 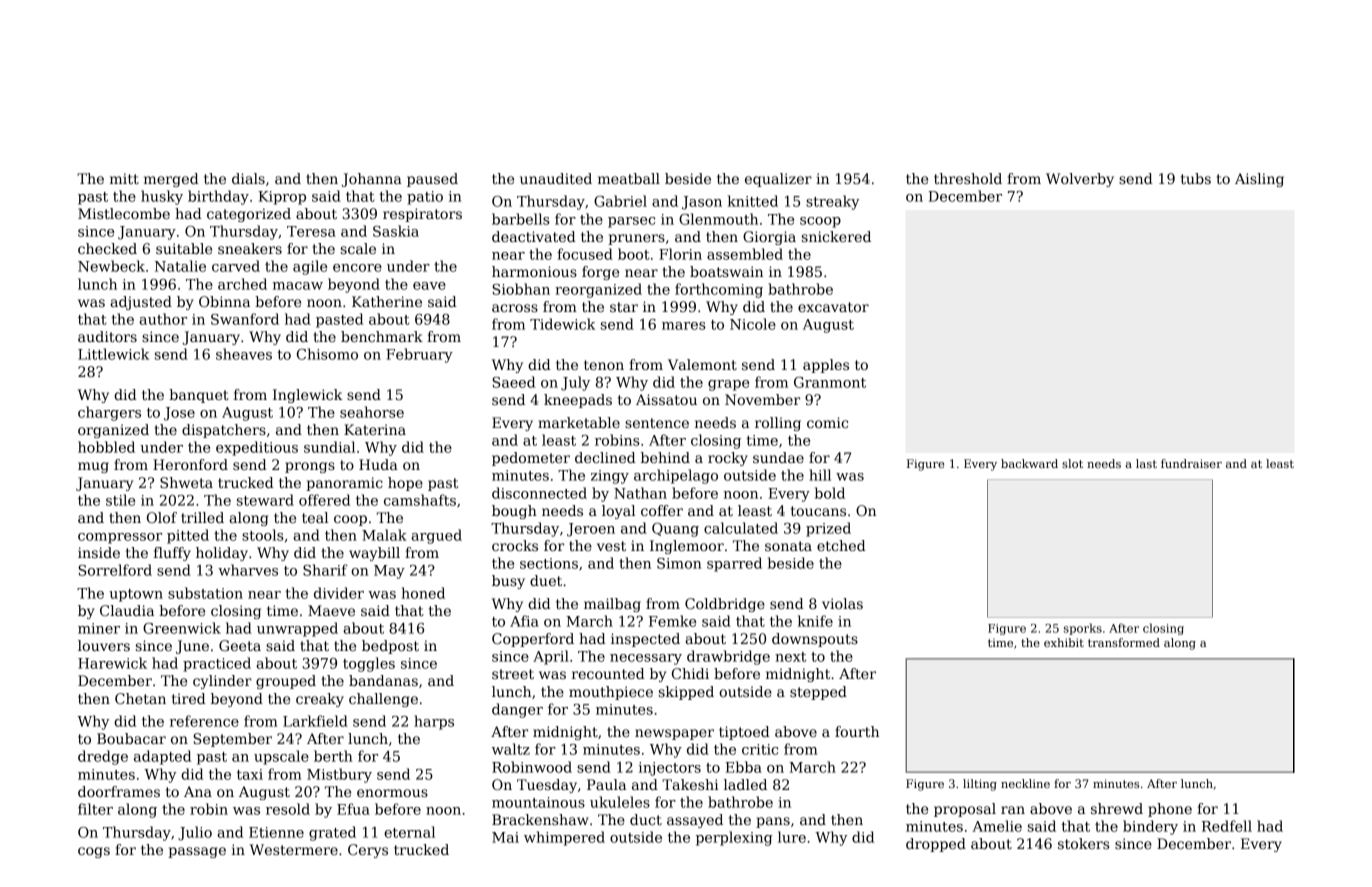 I want to click on Efua, so click(x=353, y=809).
